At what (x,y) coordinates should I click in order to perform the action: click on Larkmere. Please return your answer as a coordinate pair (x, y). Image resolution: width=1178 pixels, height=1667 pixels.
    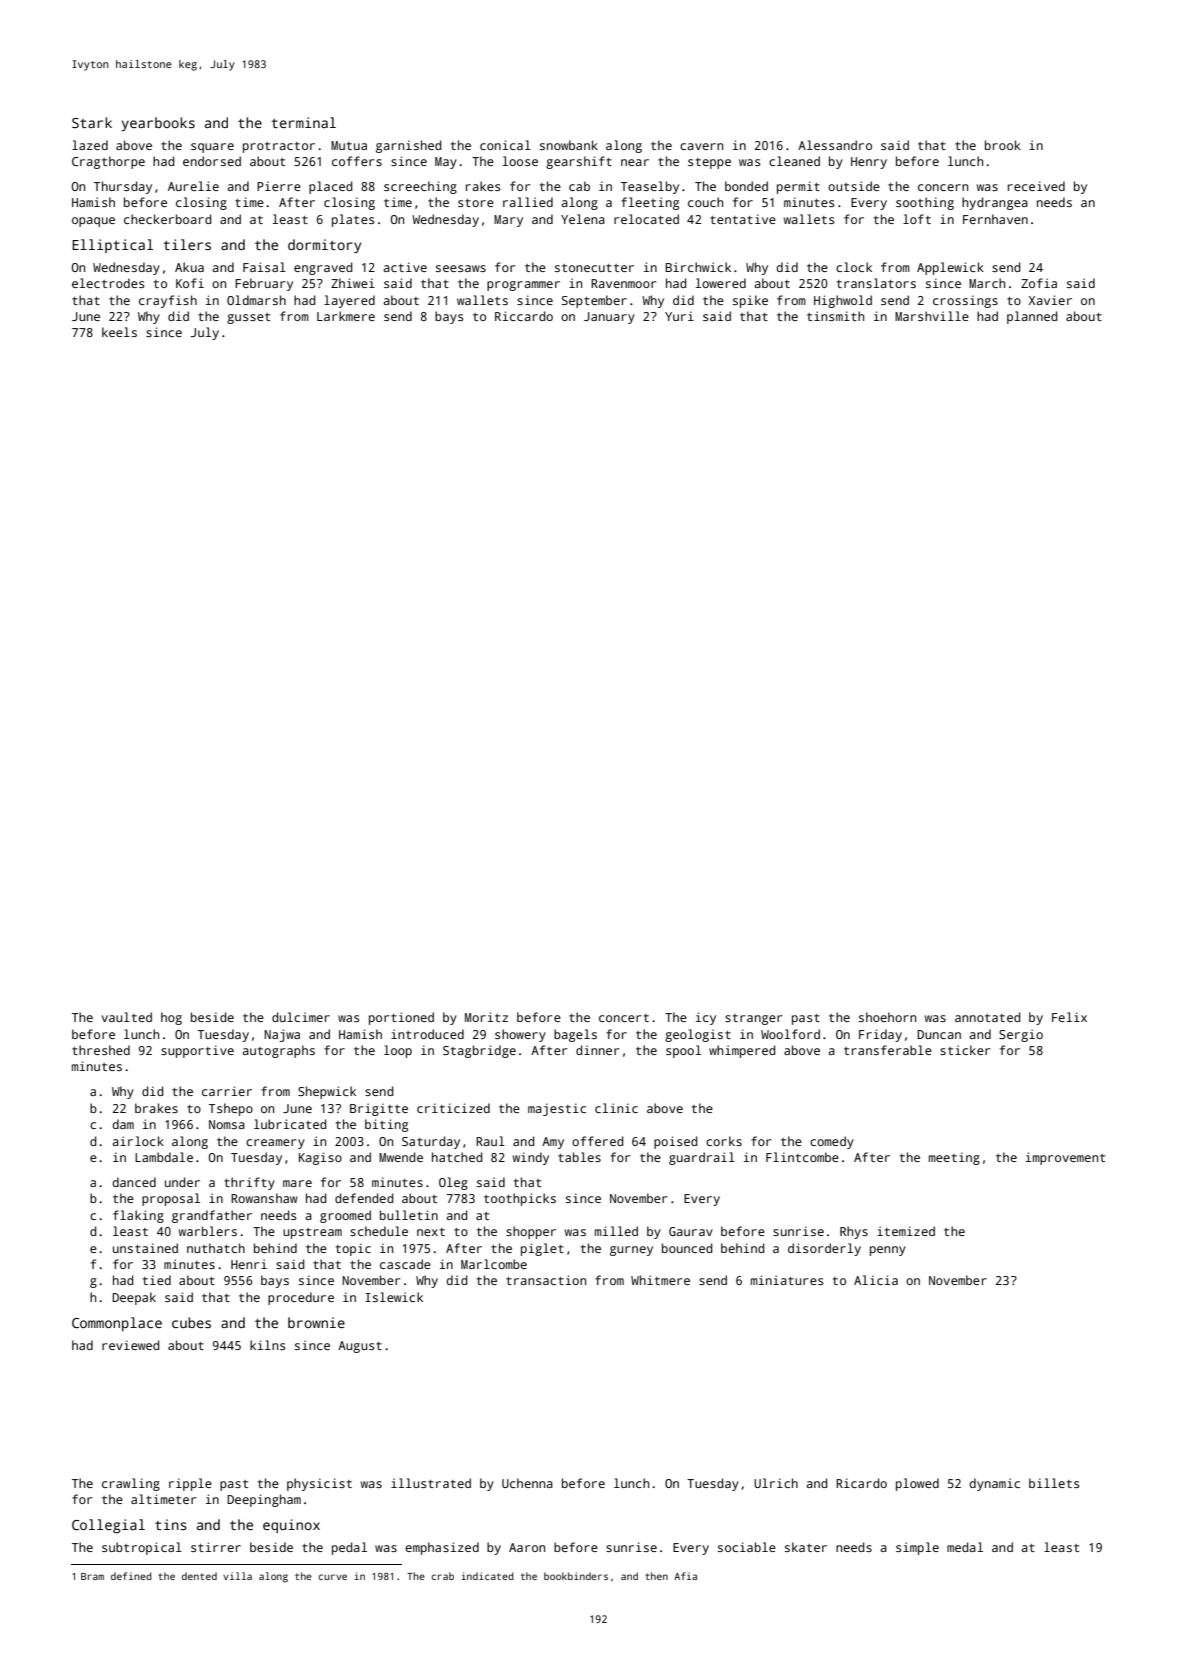
    Looking at the image, I should click on (346, 316).
